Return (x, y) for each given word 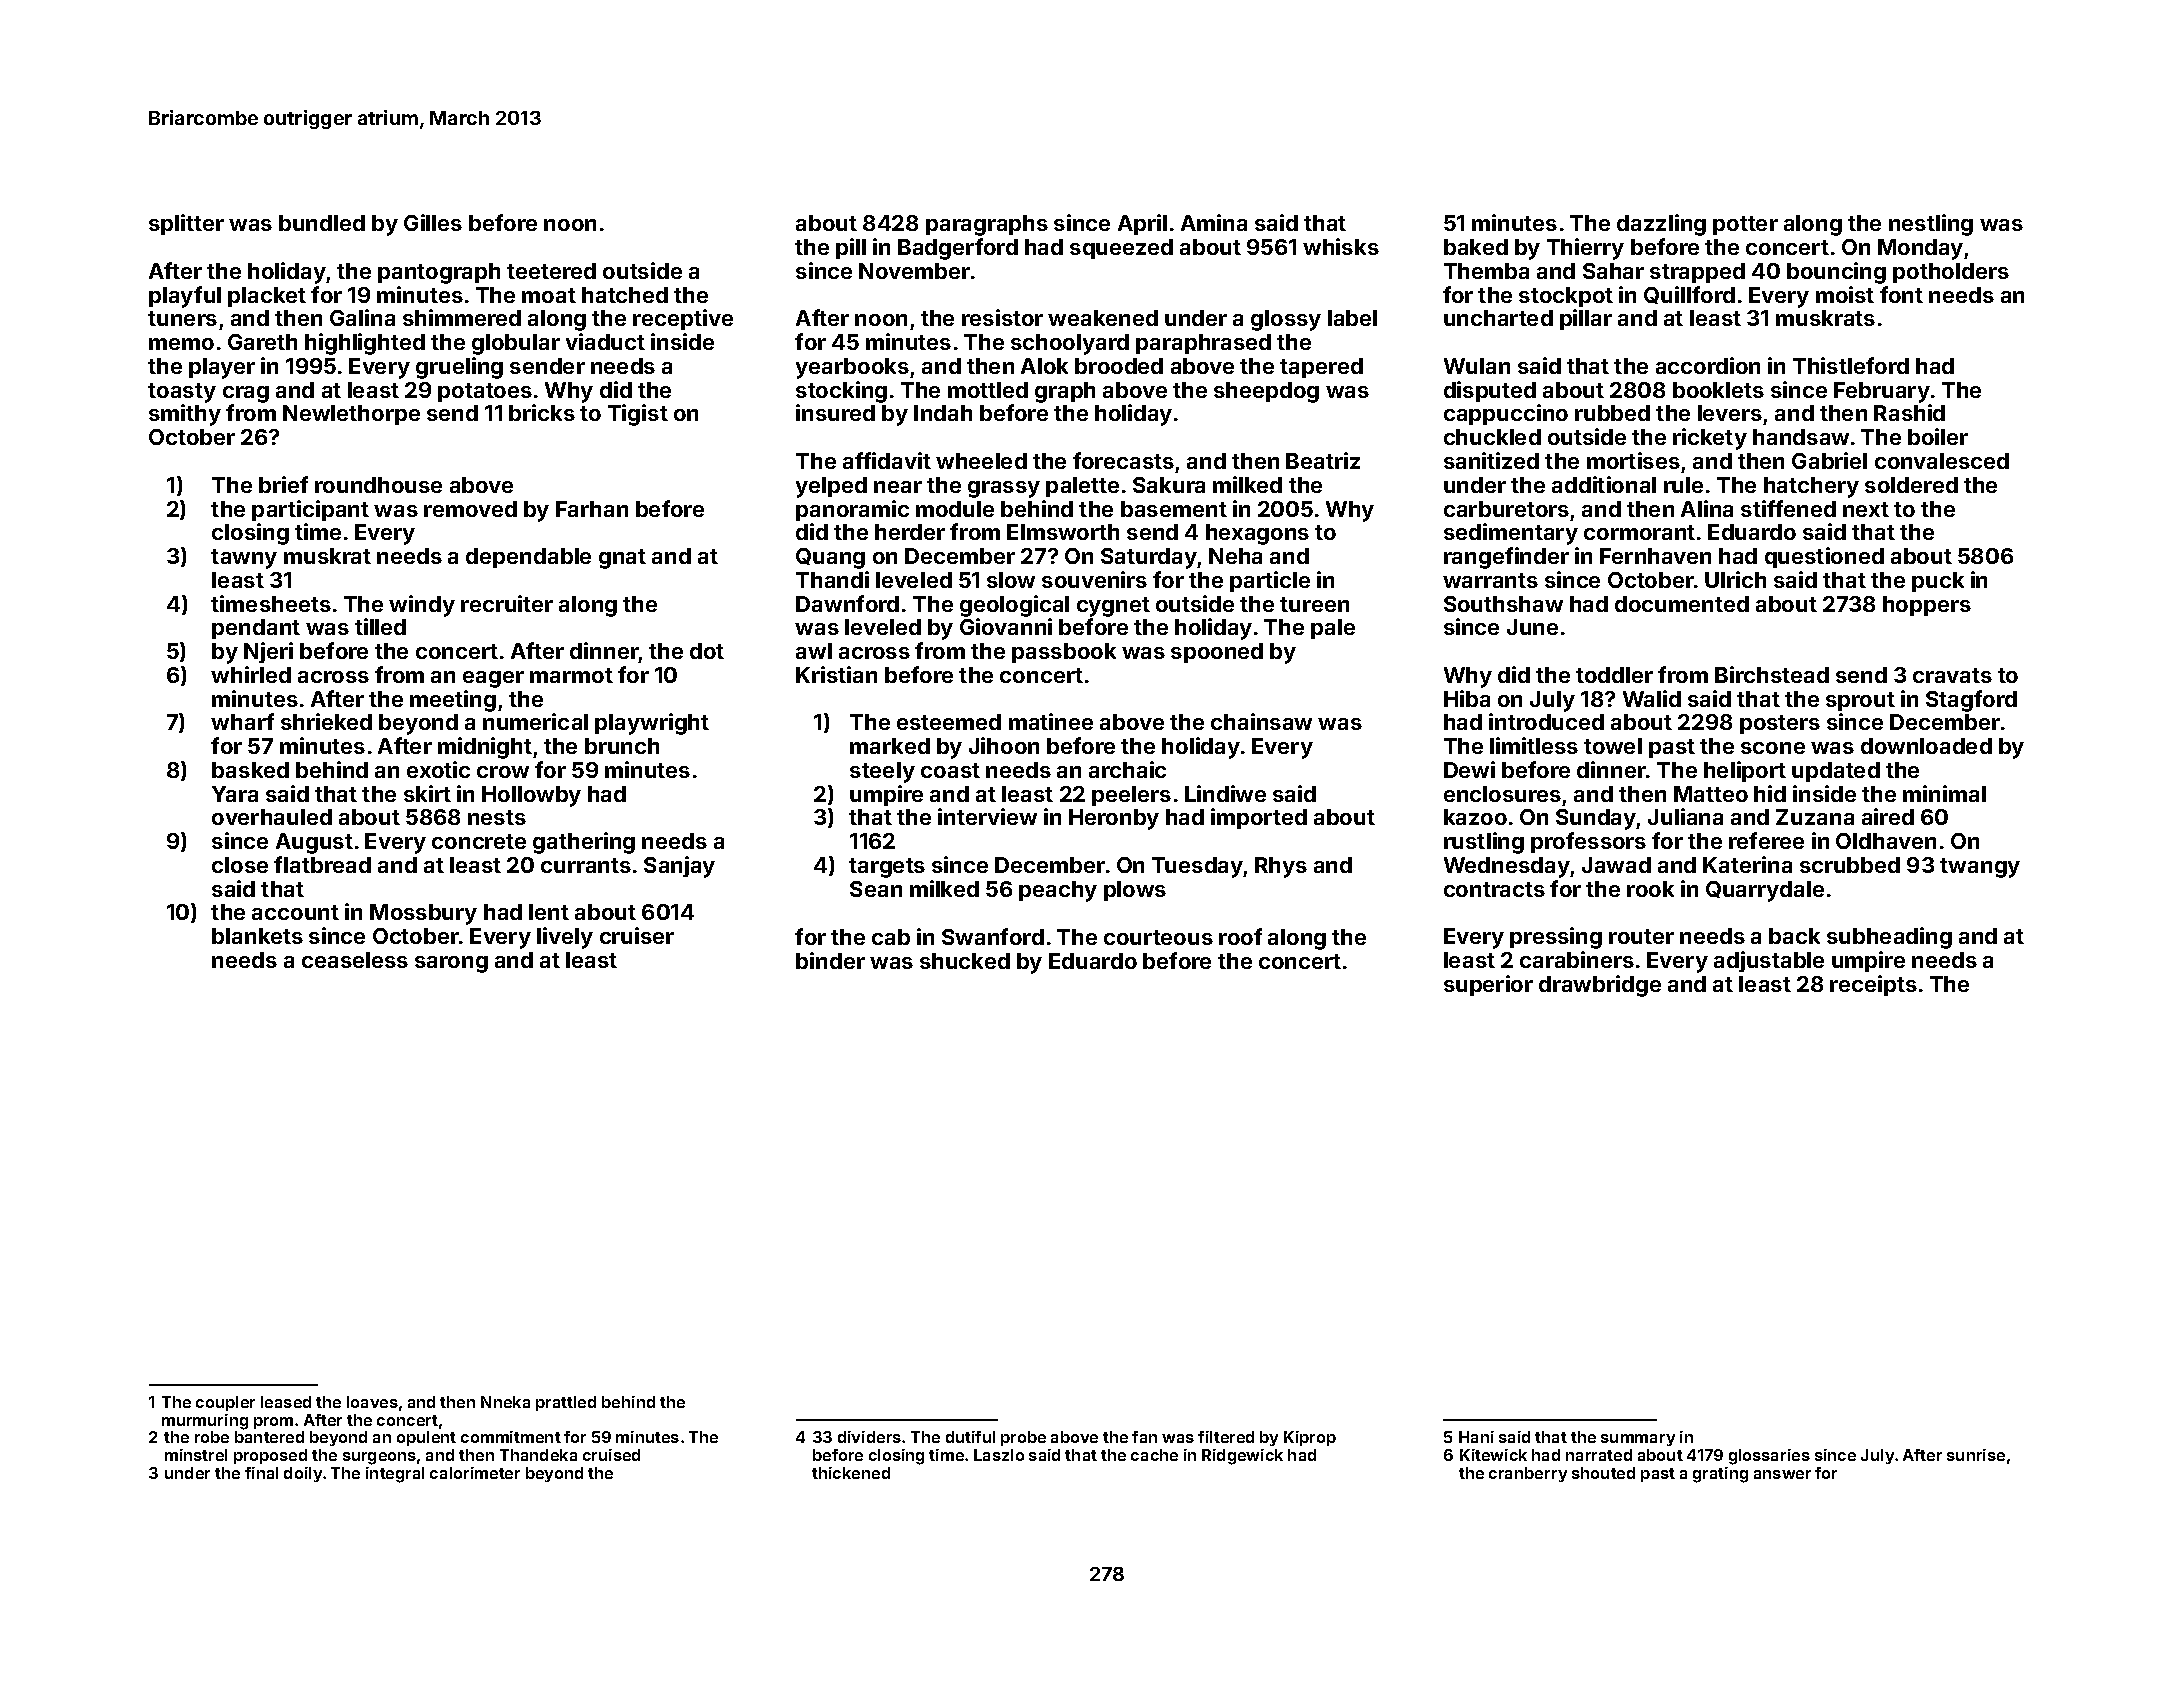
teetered (551, 271)
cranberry (1528, 1474)
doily (303, 1474)
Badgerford (958, 249)
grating (1720, 1475)
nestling (1931, 225)
